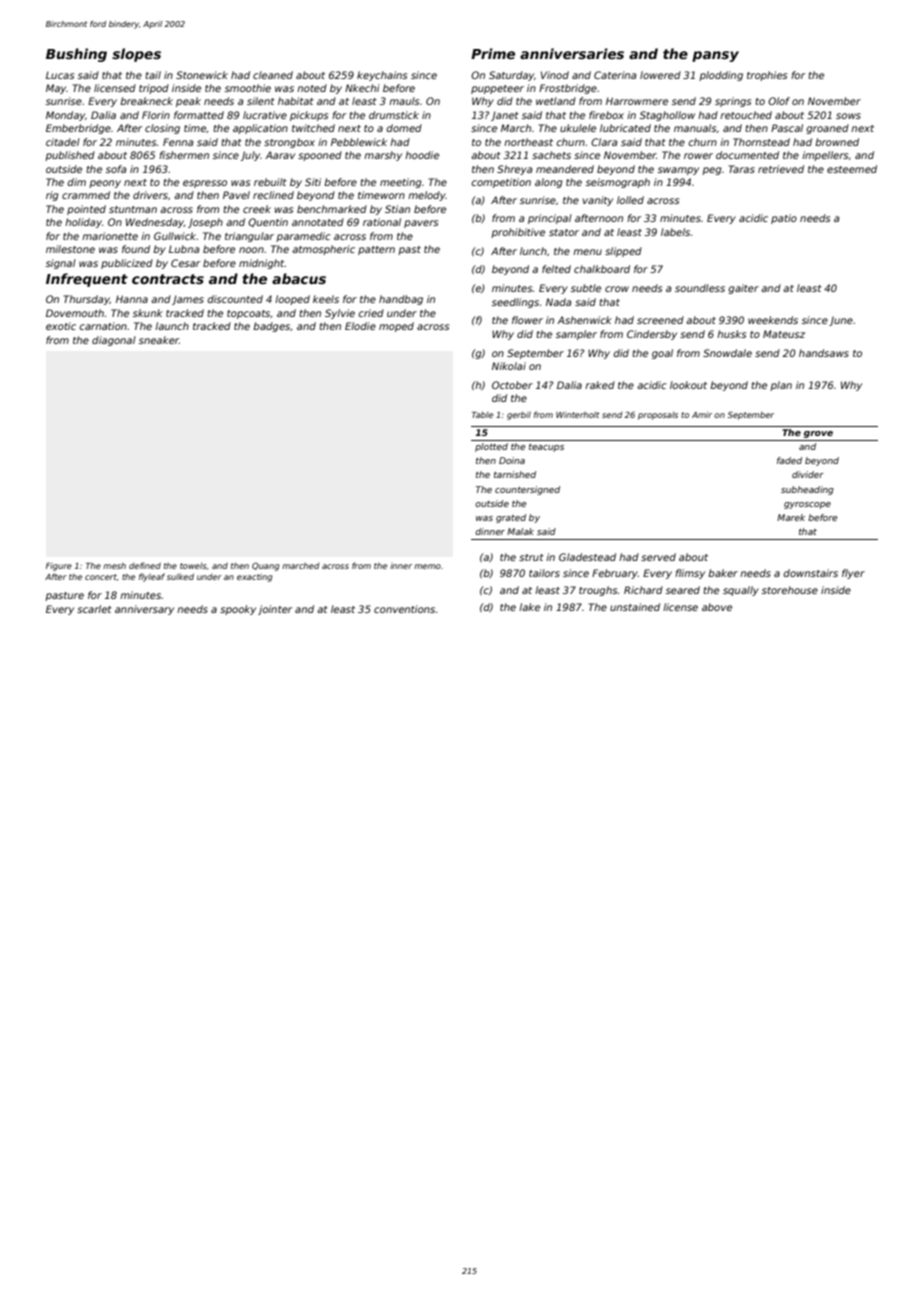 The height and width of the image is (1308, 924). I want to click on cried, so click(371, 313).
